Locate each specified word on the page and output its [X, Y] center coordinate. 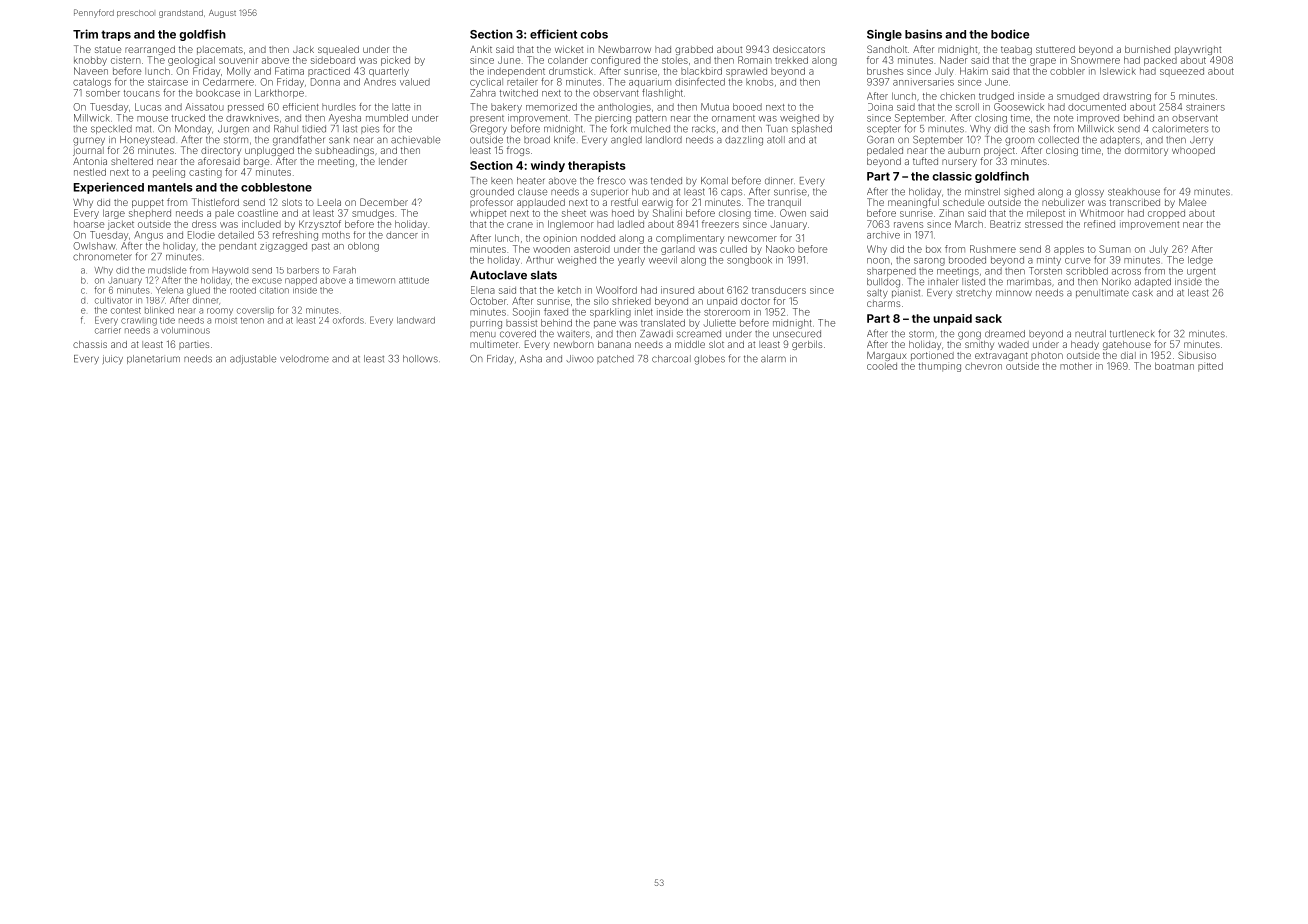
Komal [714, 181]
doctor [755, 301]
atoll [776, 140]
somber [103, 93]
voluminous [185, 330]
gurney [89, 141]
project [999, 151]
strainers [1205, 107]
